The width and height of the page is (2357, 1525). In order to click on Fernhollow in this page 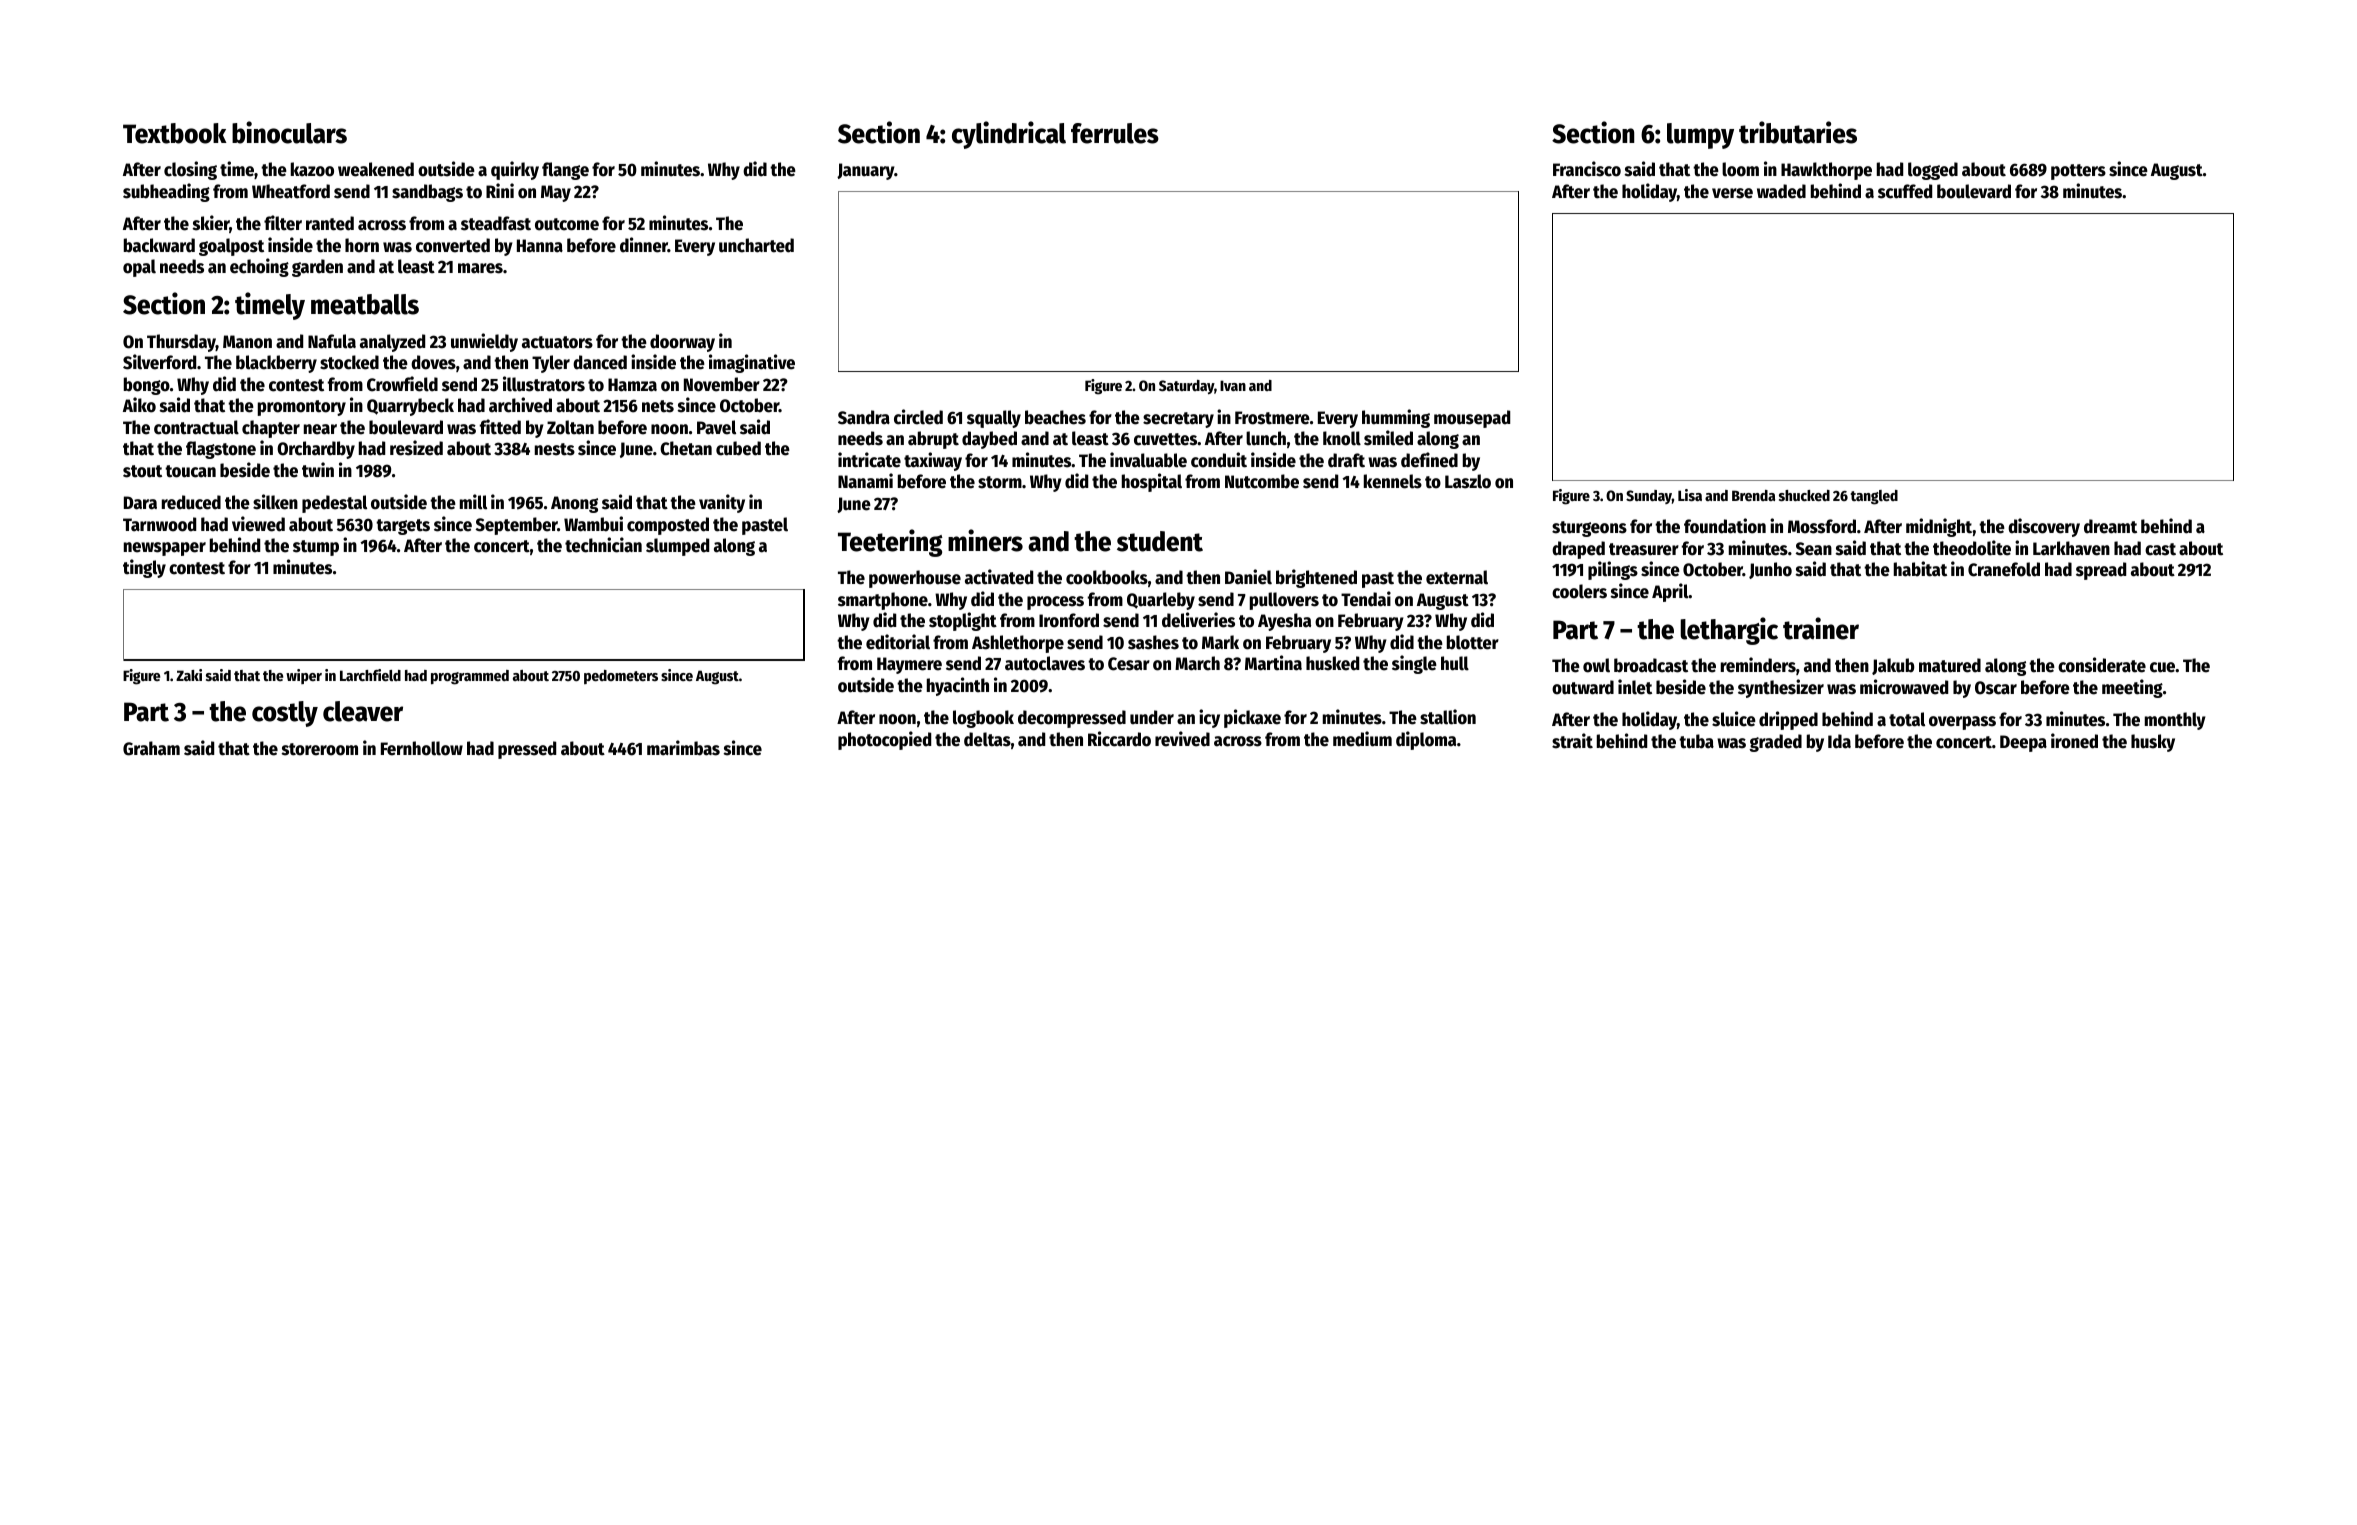, I will do `click(422, 748)`.
